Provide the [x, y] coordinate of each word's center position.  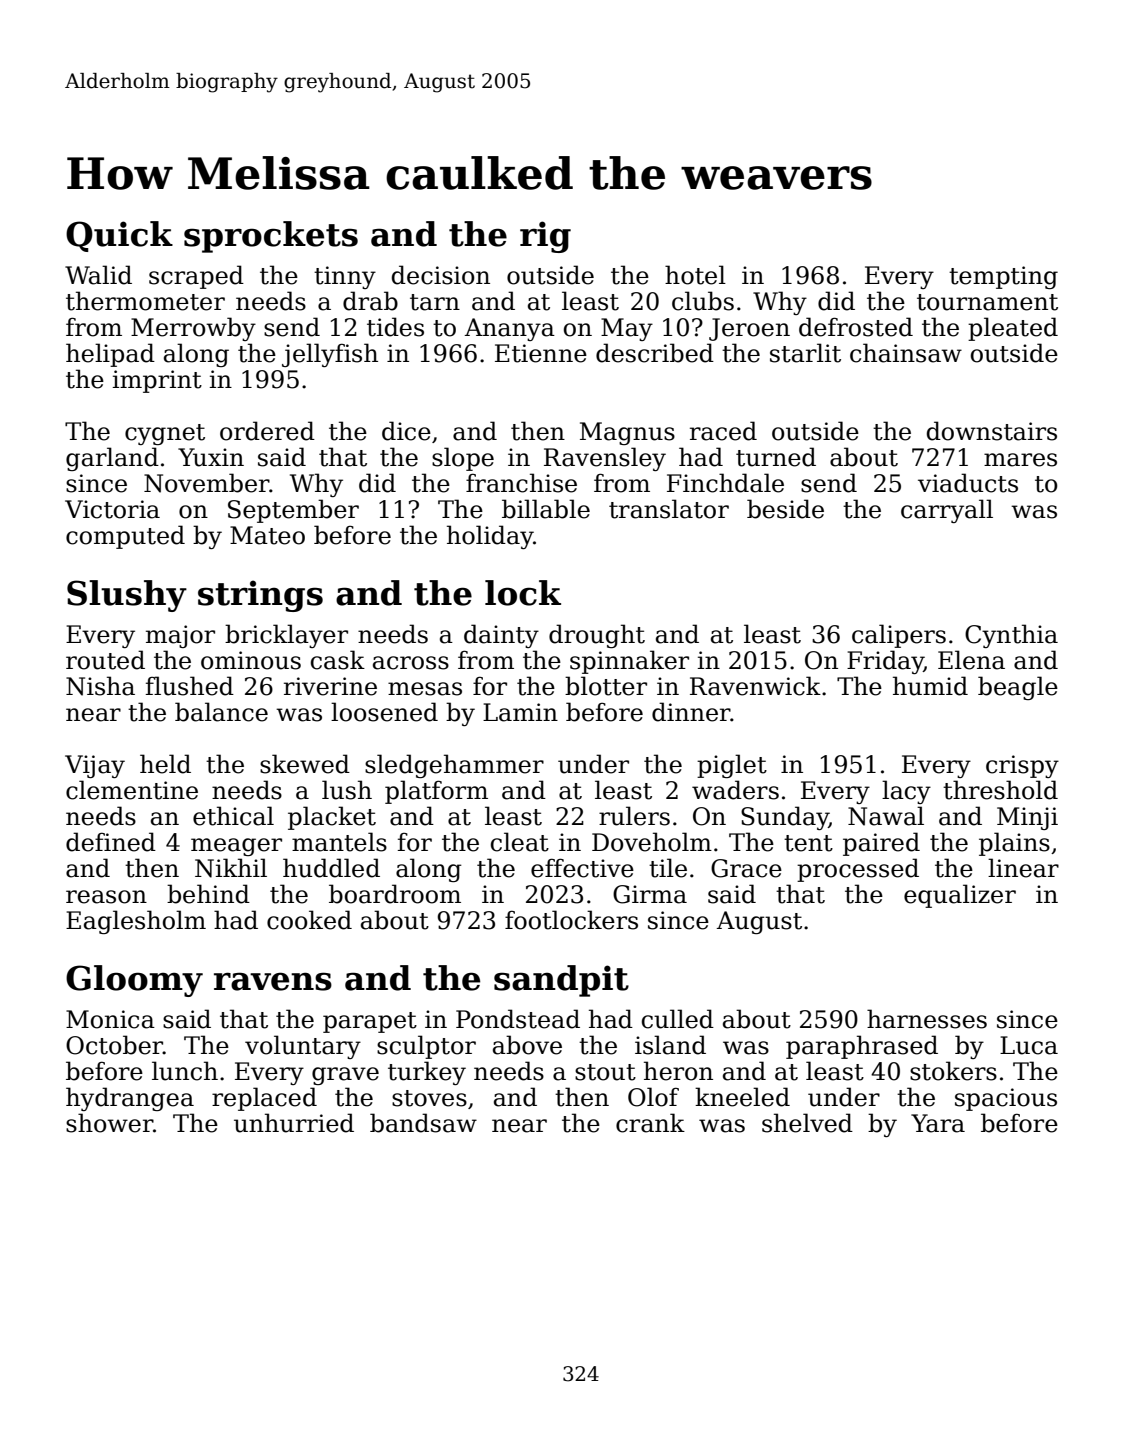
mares [1020, 460]
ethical [233, 816]
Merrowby [193, 329]
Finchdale [725, 483]
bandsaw [423, 1123]
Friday [885, 662]
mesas [425, 689]
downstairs [992, 431]
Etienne [541, 353]
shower [109, 1123]
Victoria [112, 509]
